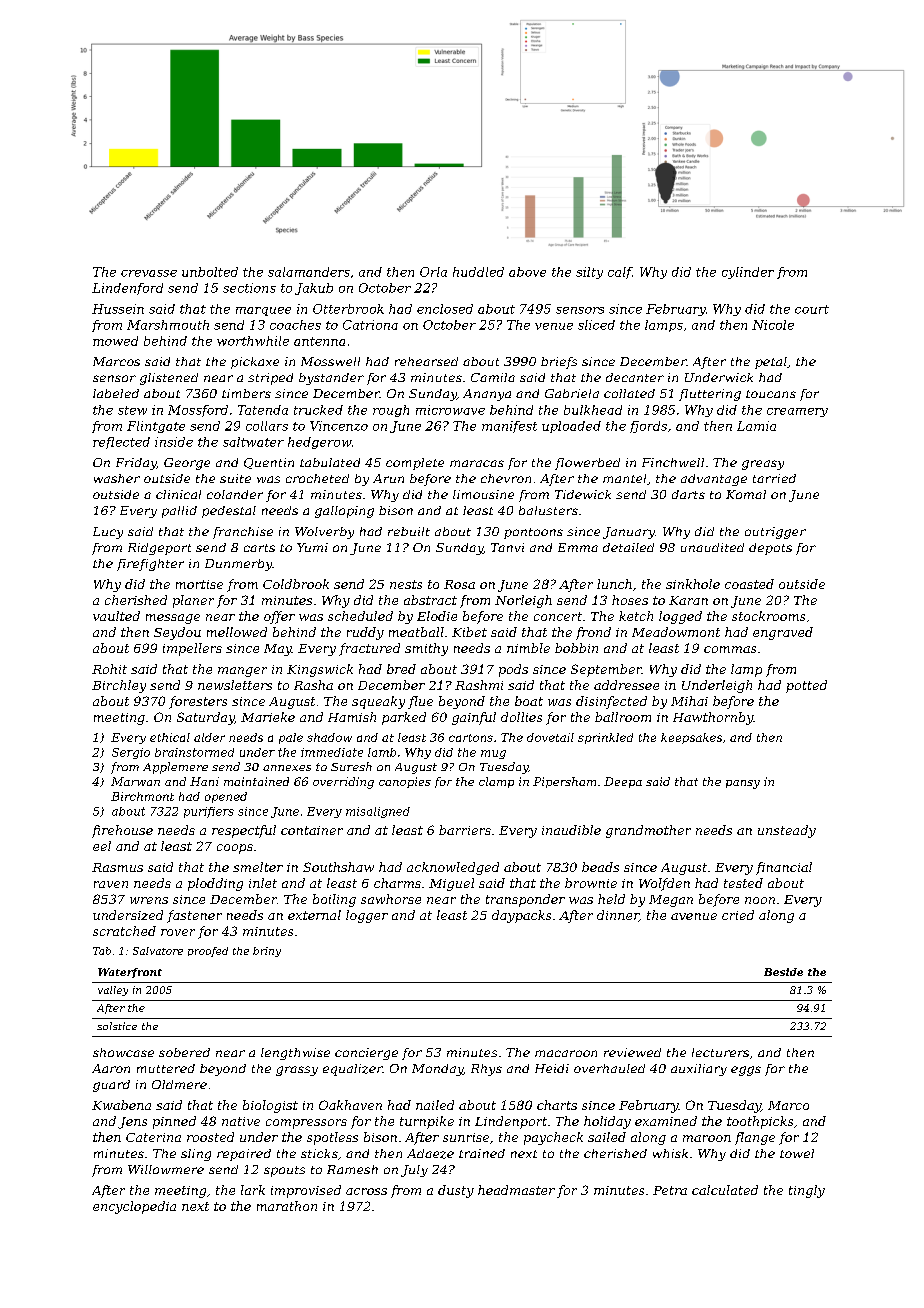 Image resolution: width=924 pixels, height=1308 pixels. I want to click on Rohit, so click(109, 669).
